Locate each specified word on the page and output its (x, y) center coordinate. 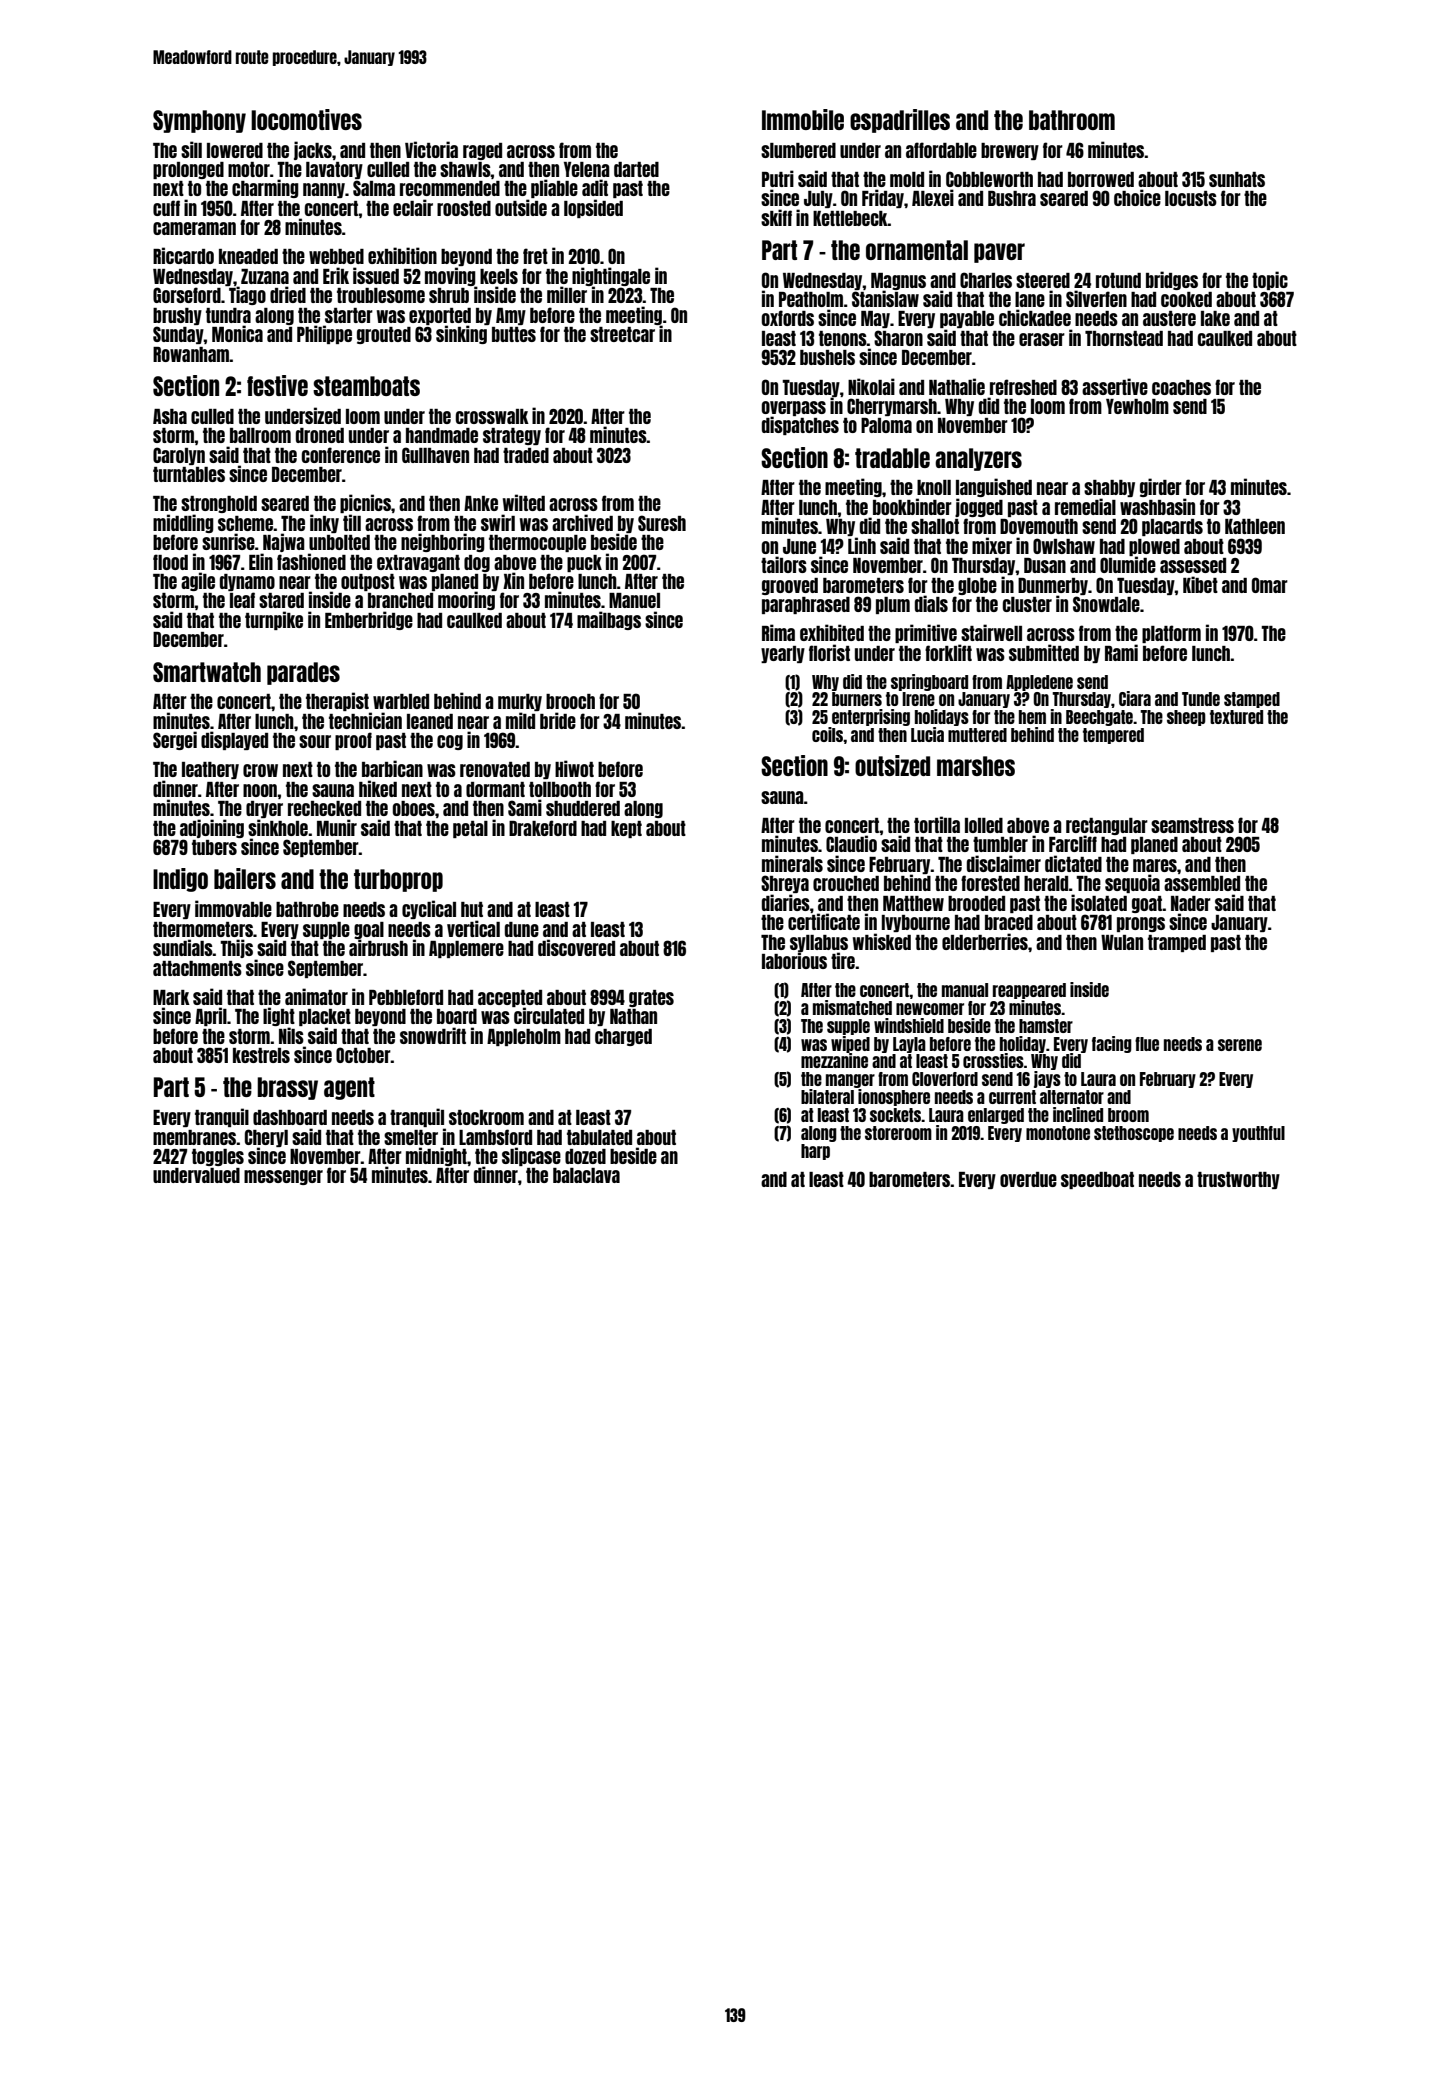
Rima (778, 632)
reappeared (1029, 991)
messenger (283, 1177)
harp (815, 1152)
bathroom (1072, 120)
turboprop (398, 880)
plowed (1154, 548)
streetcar (622, 334)
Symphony (199, 121)
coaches (1181, 387)
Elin (261, 561)
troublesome (381, 295)
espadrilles (900, 121)
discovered (576, 947)
